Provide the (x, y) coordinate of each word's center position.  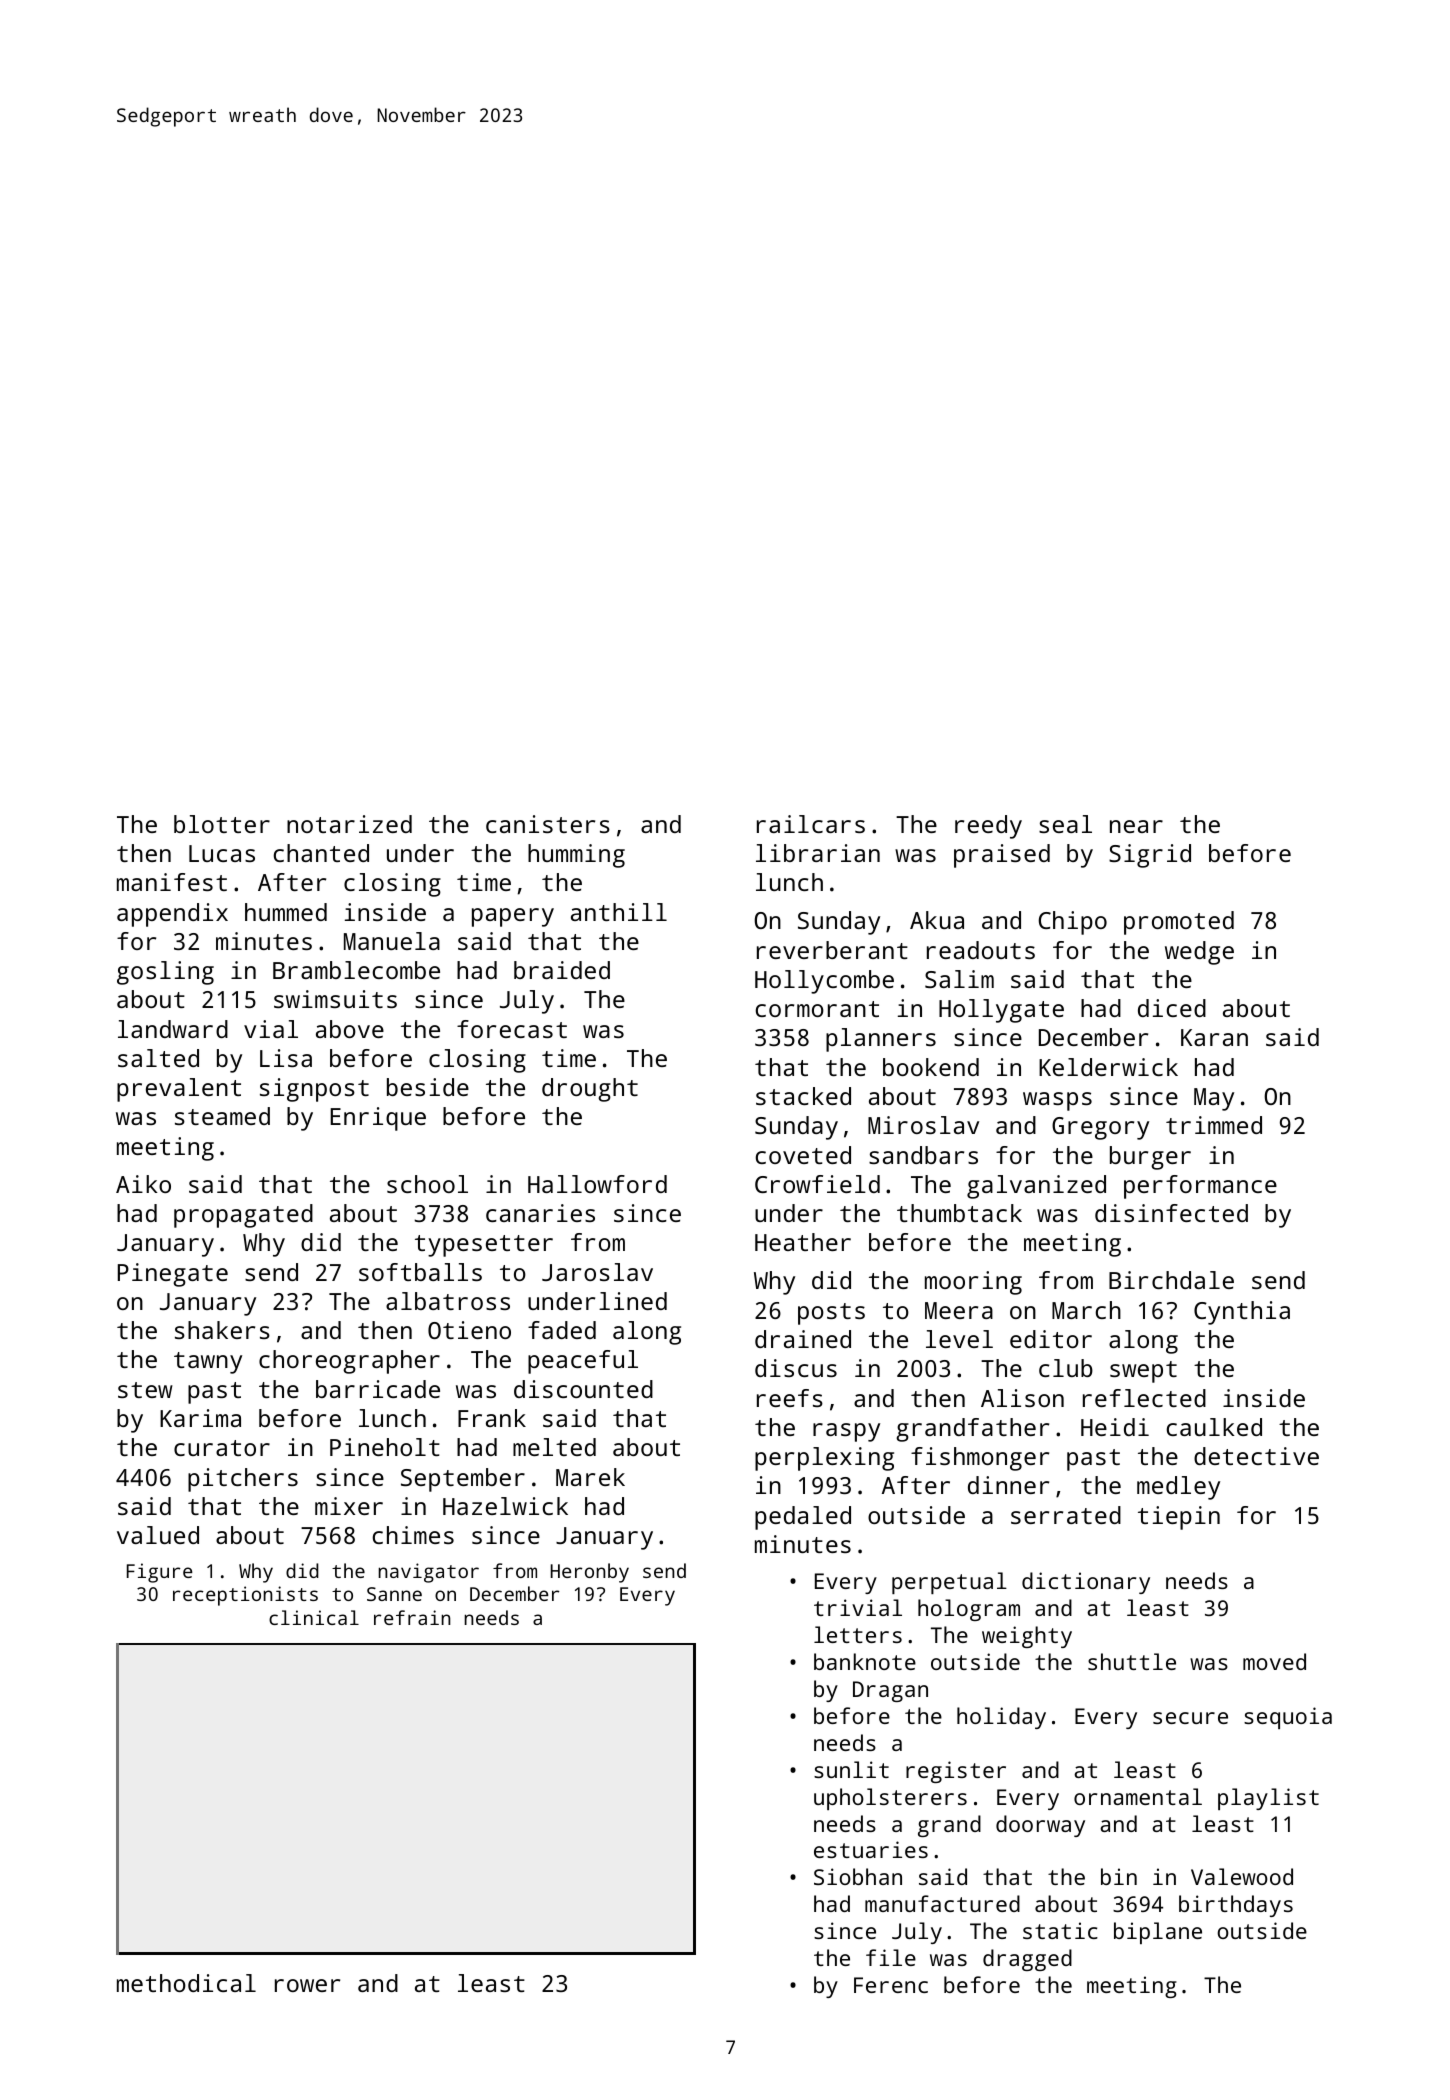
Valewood (1242, 1876)
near (1136, 826)
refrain (412, 1617)
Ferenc (891, 1985)
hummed (286, 912)
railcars (811, 824)
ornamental (1138, 1796)
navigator (428, 1573)
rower (307, 1985)
